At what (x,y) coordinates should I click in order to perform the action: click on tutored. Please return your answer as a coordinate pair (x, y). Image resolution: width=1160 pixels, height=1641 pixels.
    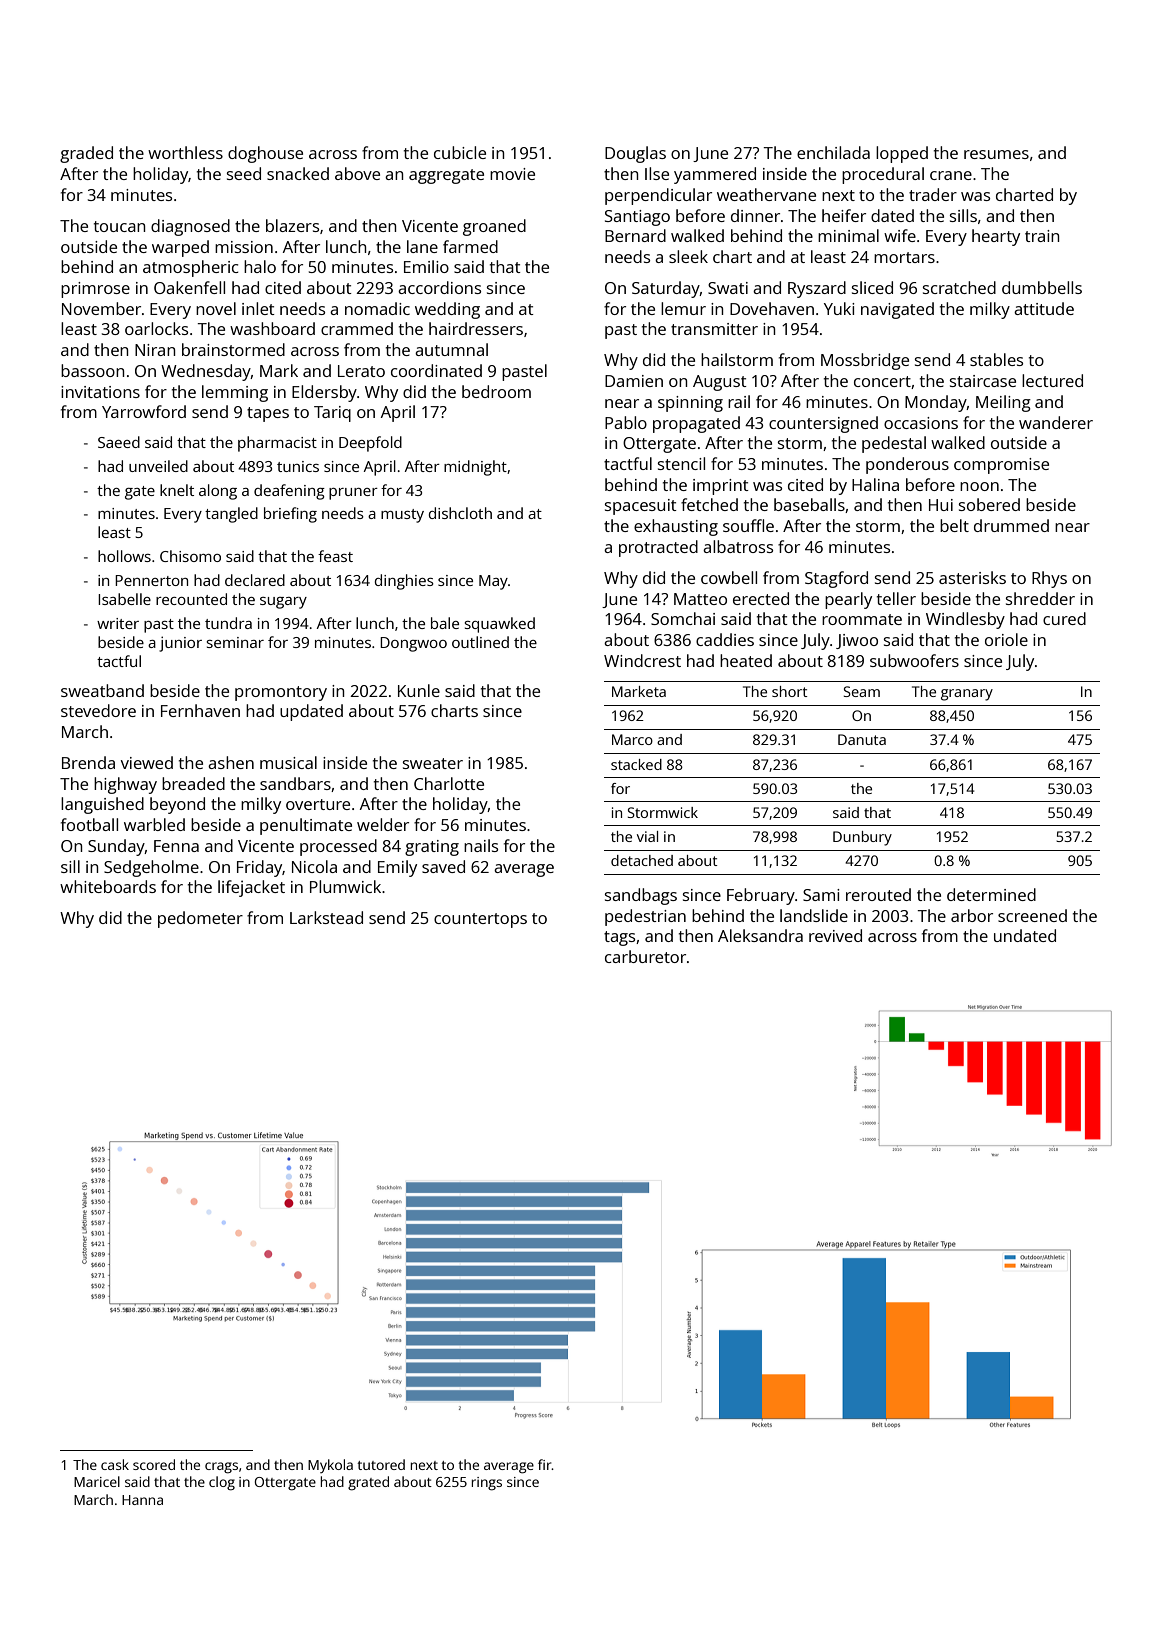
    Looking at the image, I should click on (381, 1464).
